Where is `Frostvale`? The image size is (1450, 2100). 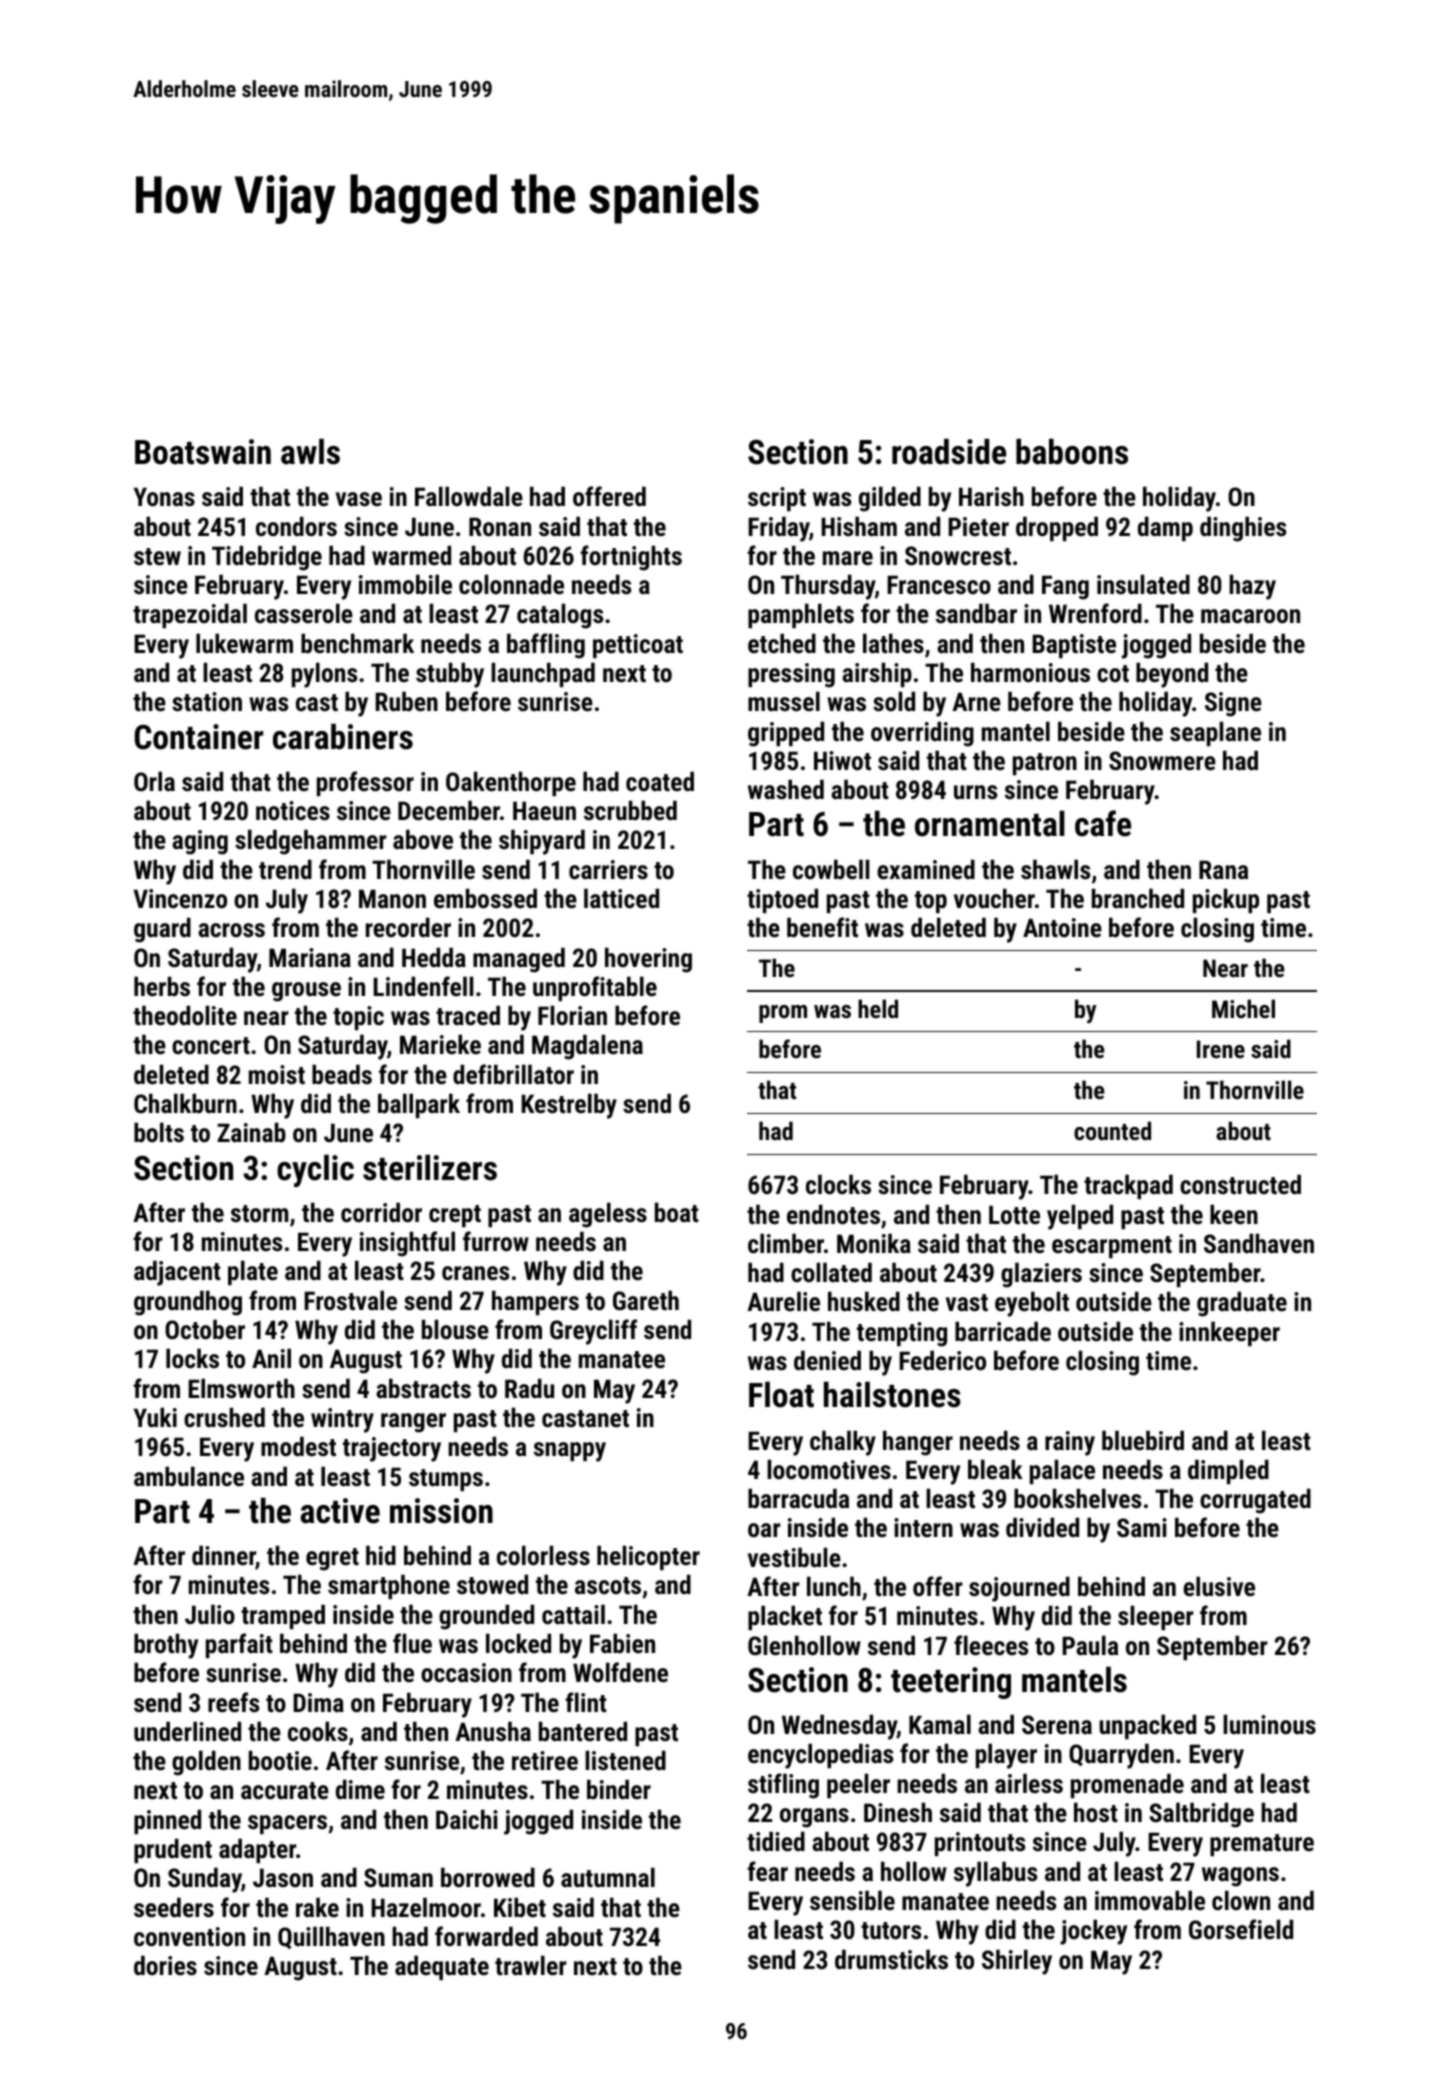 Frostvale is located at coordinates (350, 1300).
